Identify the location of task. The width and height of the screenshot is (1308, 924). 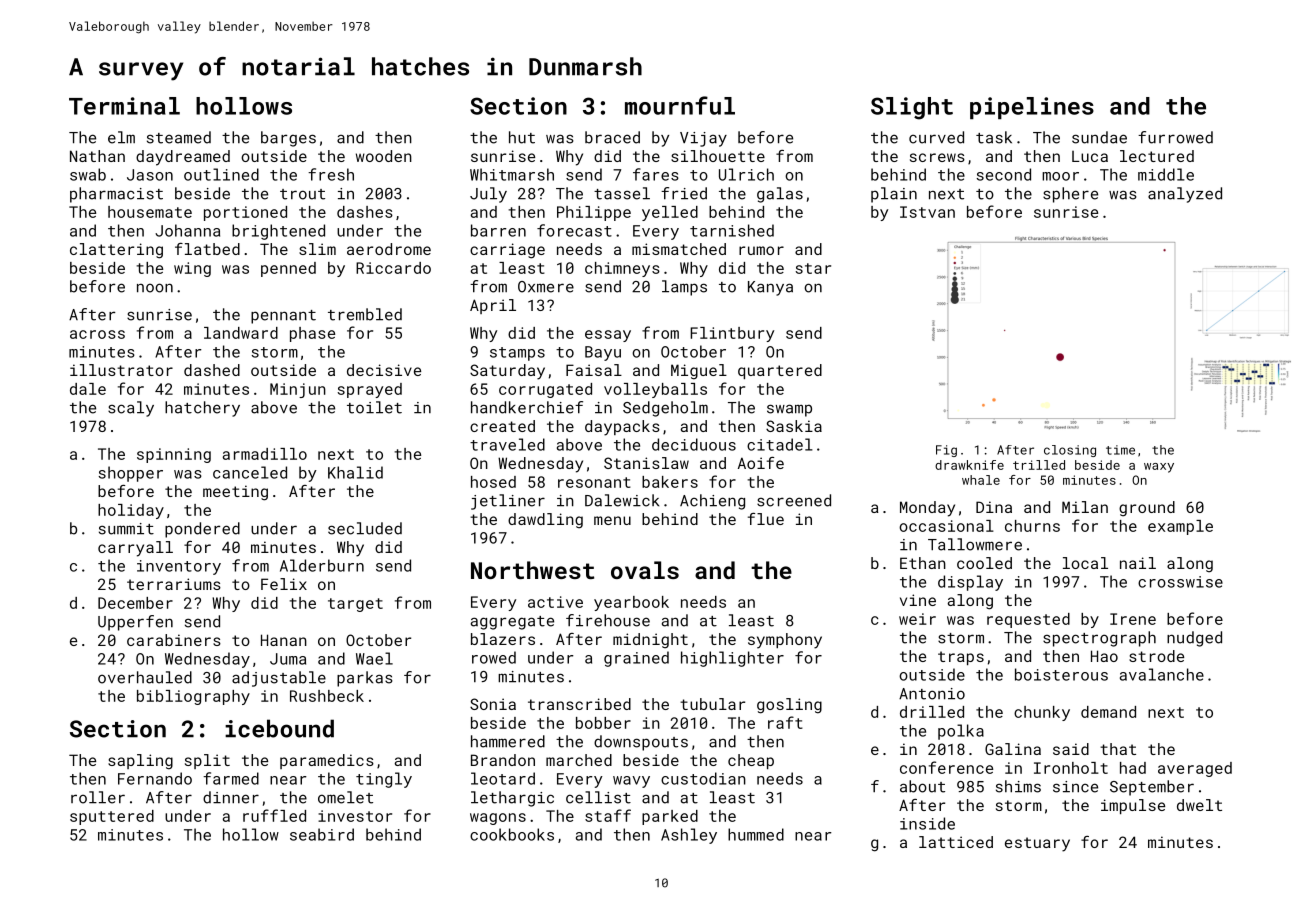
(994, 137).
